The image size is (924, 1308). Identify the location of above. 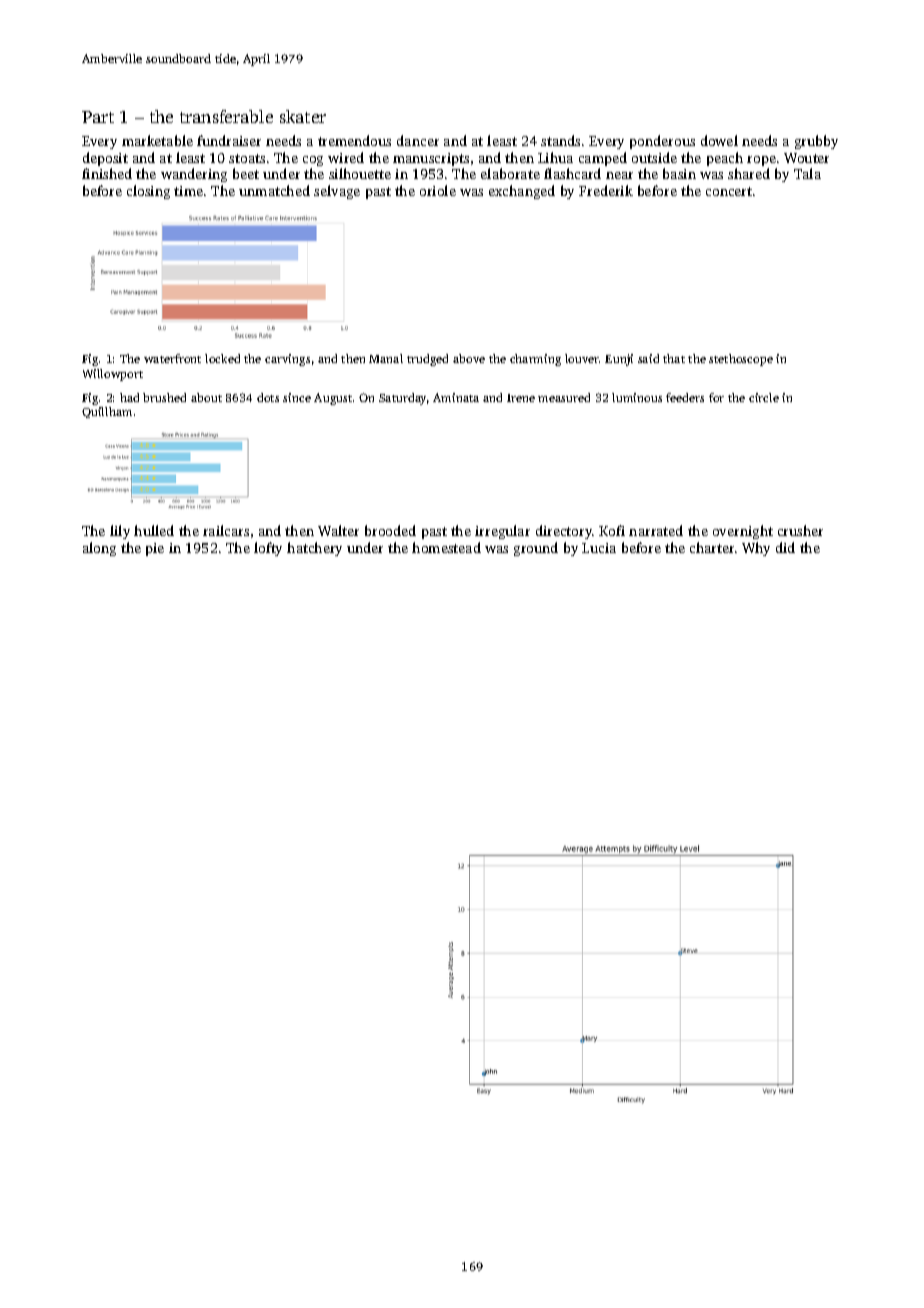
(469, 358).
